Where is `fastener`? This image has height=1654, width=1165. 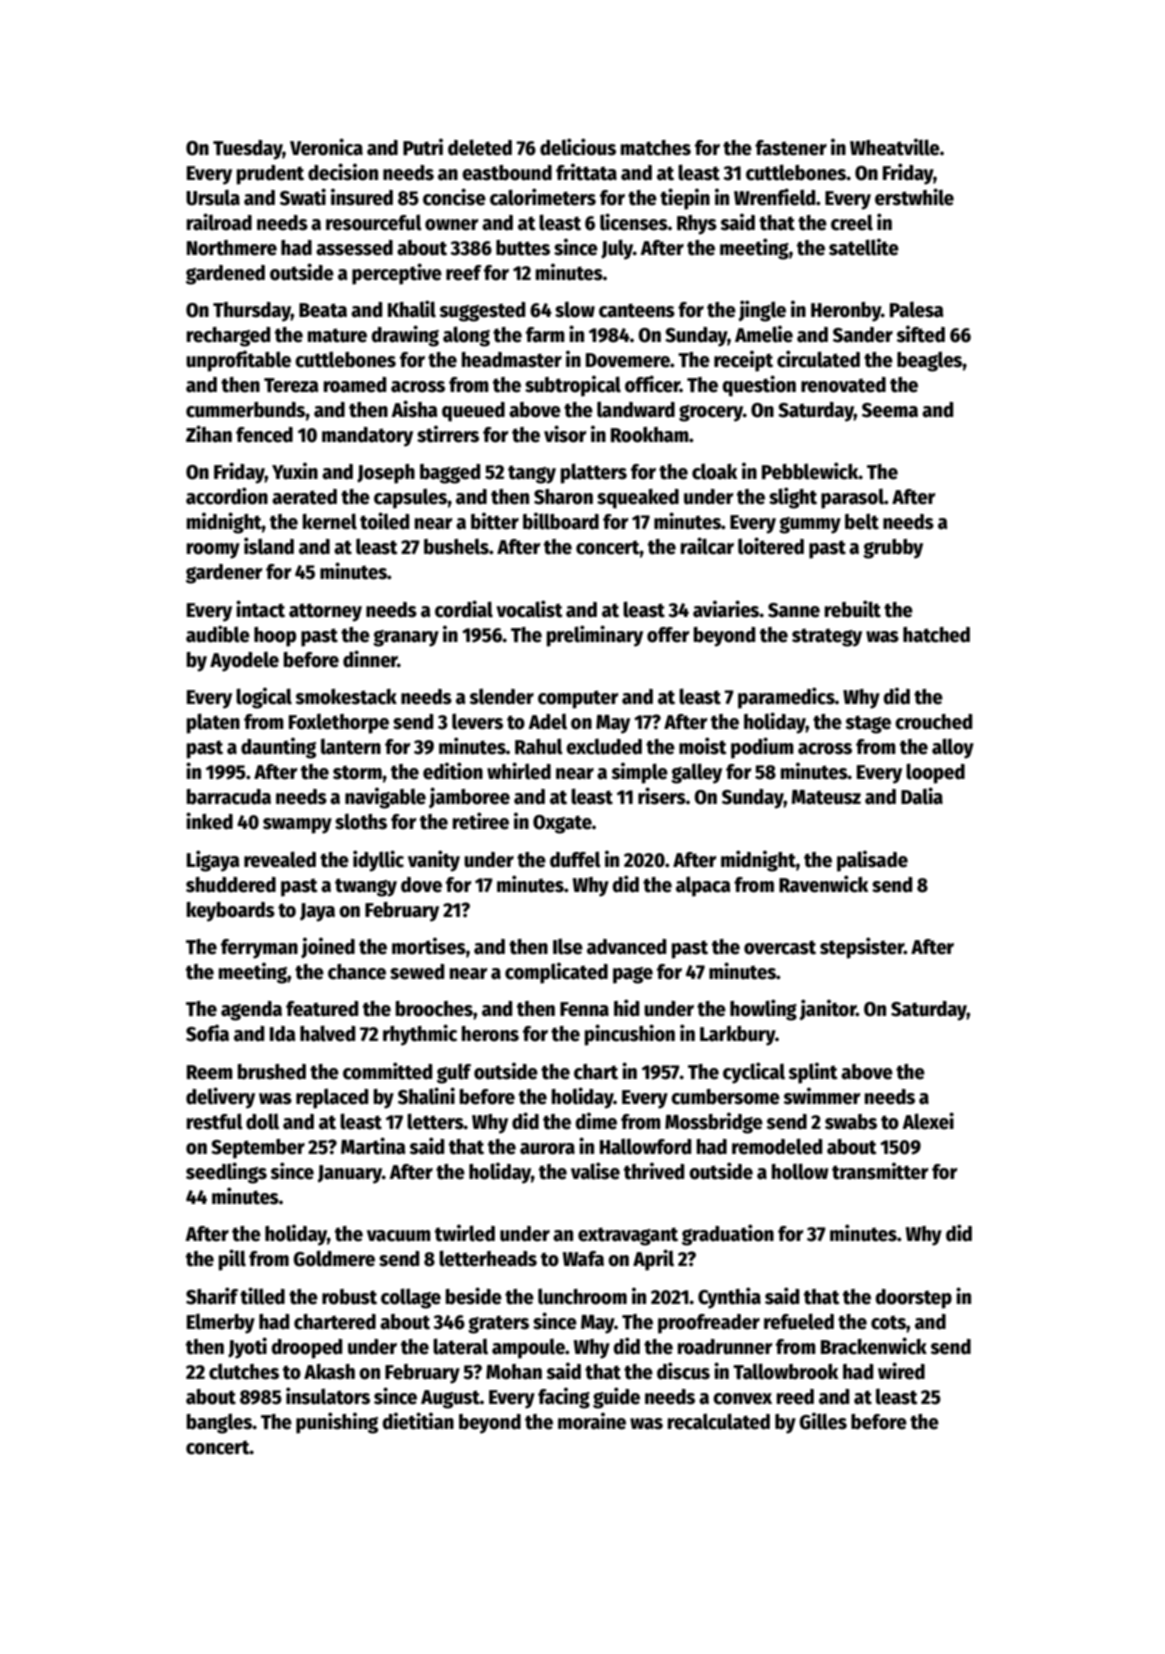
fastener is located at coordinates (791, 148).
